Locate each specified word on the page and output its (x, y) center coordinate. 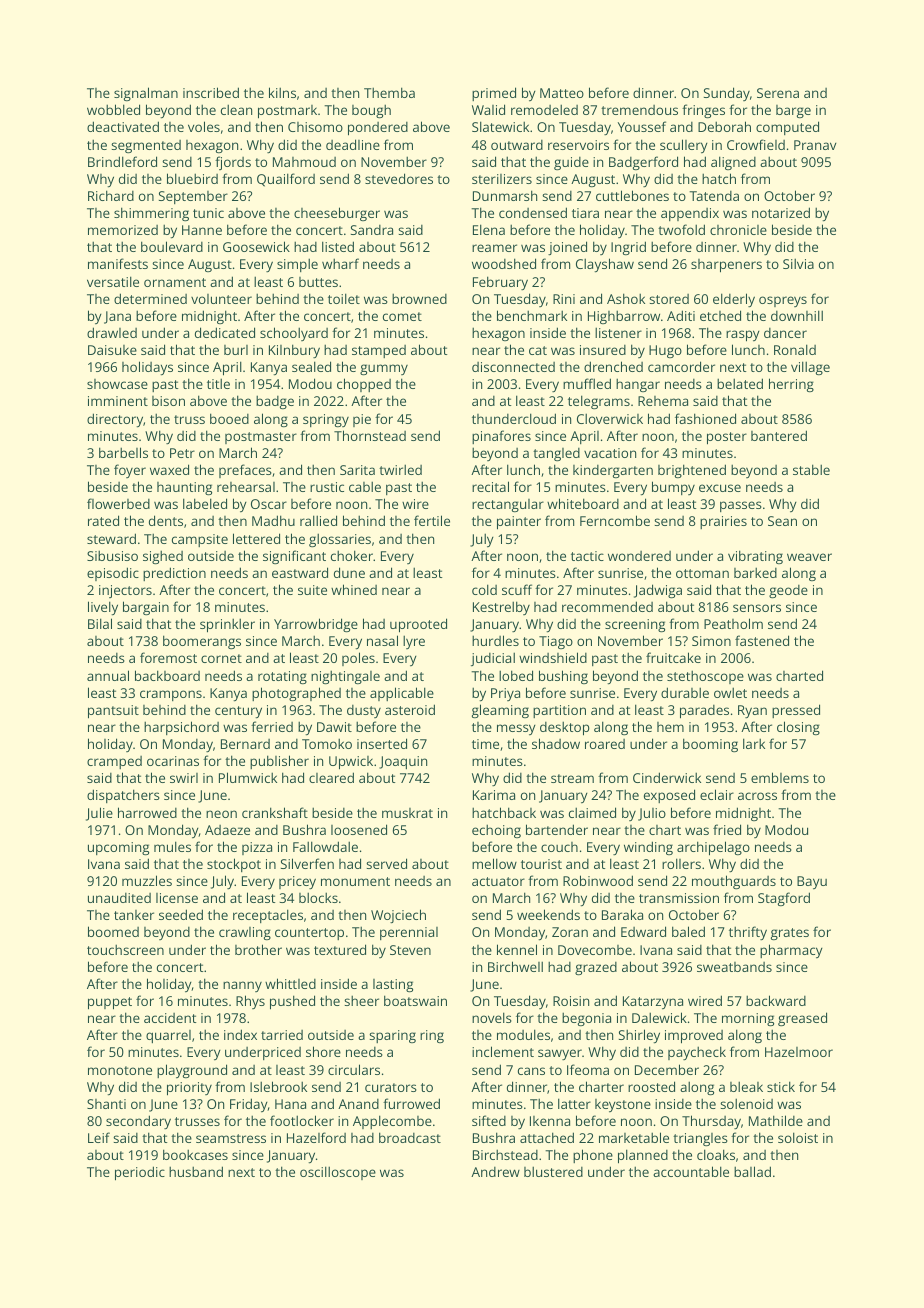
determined (150, 298)
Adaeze (227, 830)
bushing (563, 677)
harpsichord (181, 728)
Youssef (642, 126)
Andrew (495, 1172)
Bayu (812, 883)
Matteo (562, 93)
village (810, 368)
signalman (146, 94)
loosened (359, 829)
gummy (384, 369)
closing (798, 728)
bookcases (195, 1154)
